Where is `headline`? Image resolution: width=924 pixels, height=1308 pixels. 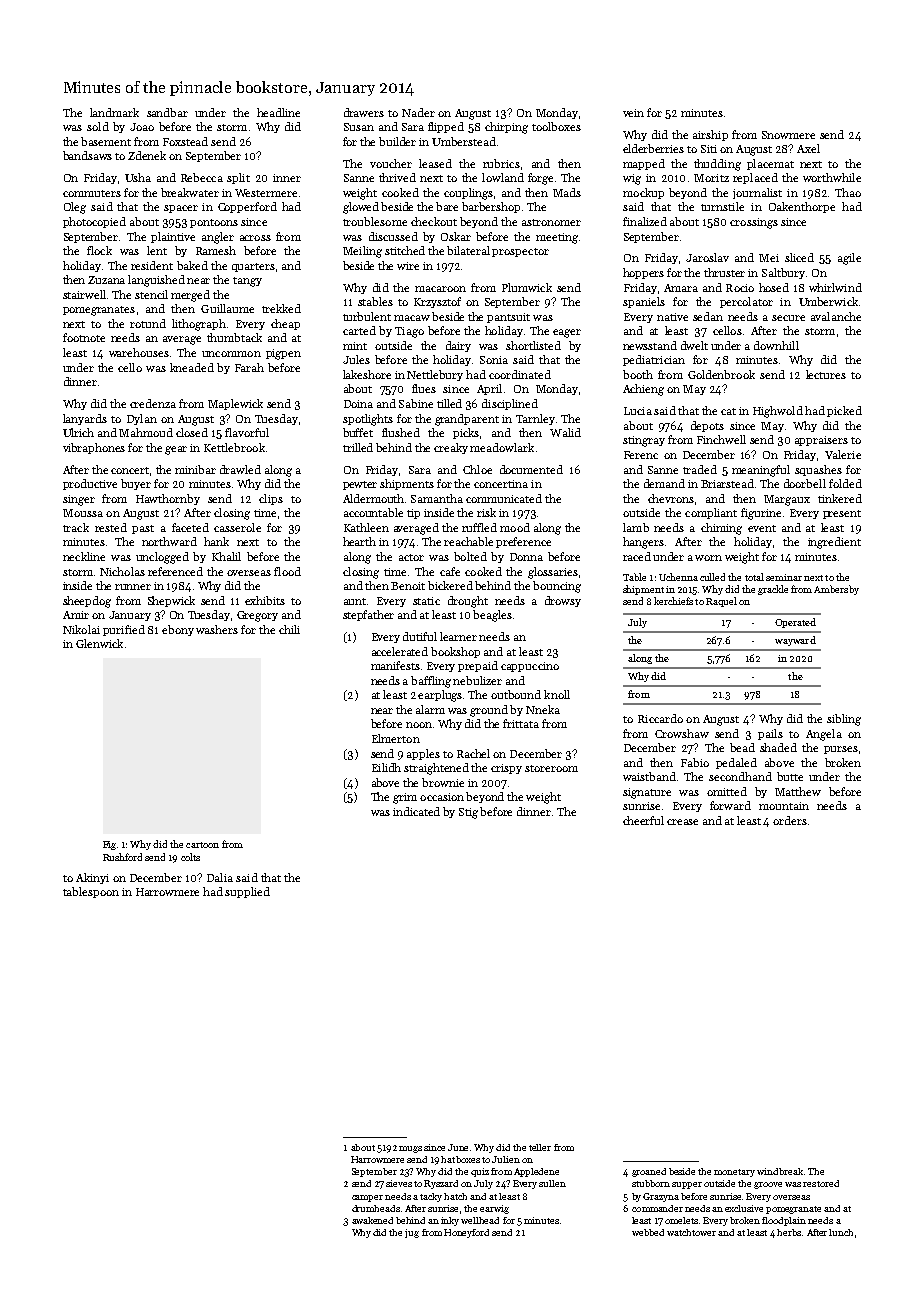
headline is located at coordinates (278, 112).
